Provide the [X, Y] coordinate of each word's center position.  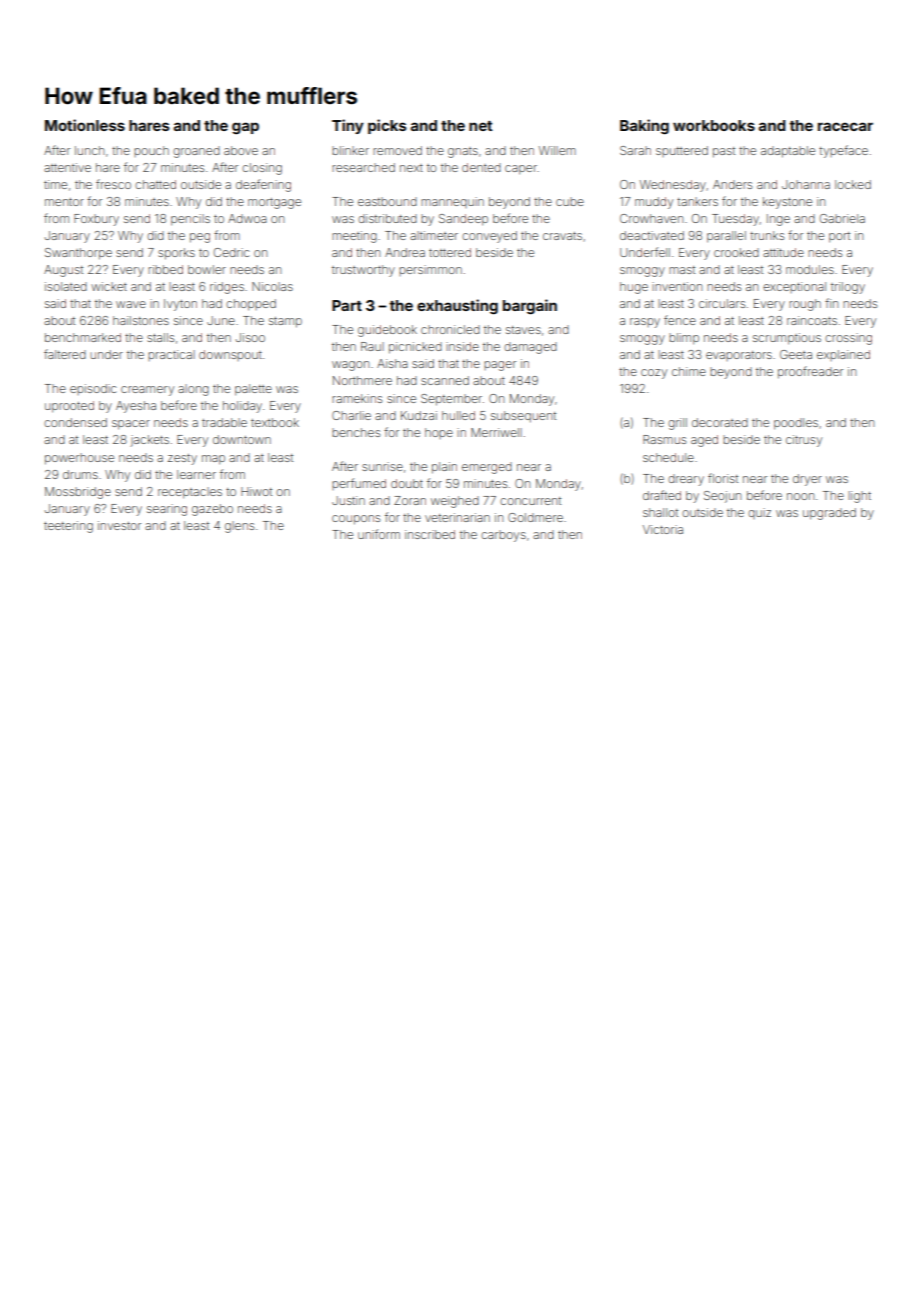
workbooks [714, 125]
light [859, 497]
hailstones [141, 320]
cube [570, 201]
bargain [530, 307]
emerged [487, 468]
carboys [503, 536]
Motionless [85, 125]
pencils [190, 220]
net [480, 126]
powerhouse [79, 459]
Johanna [806, 184]
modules [810, 269]
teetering [68, 527]
